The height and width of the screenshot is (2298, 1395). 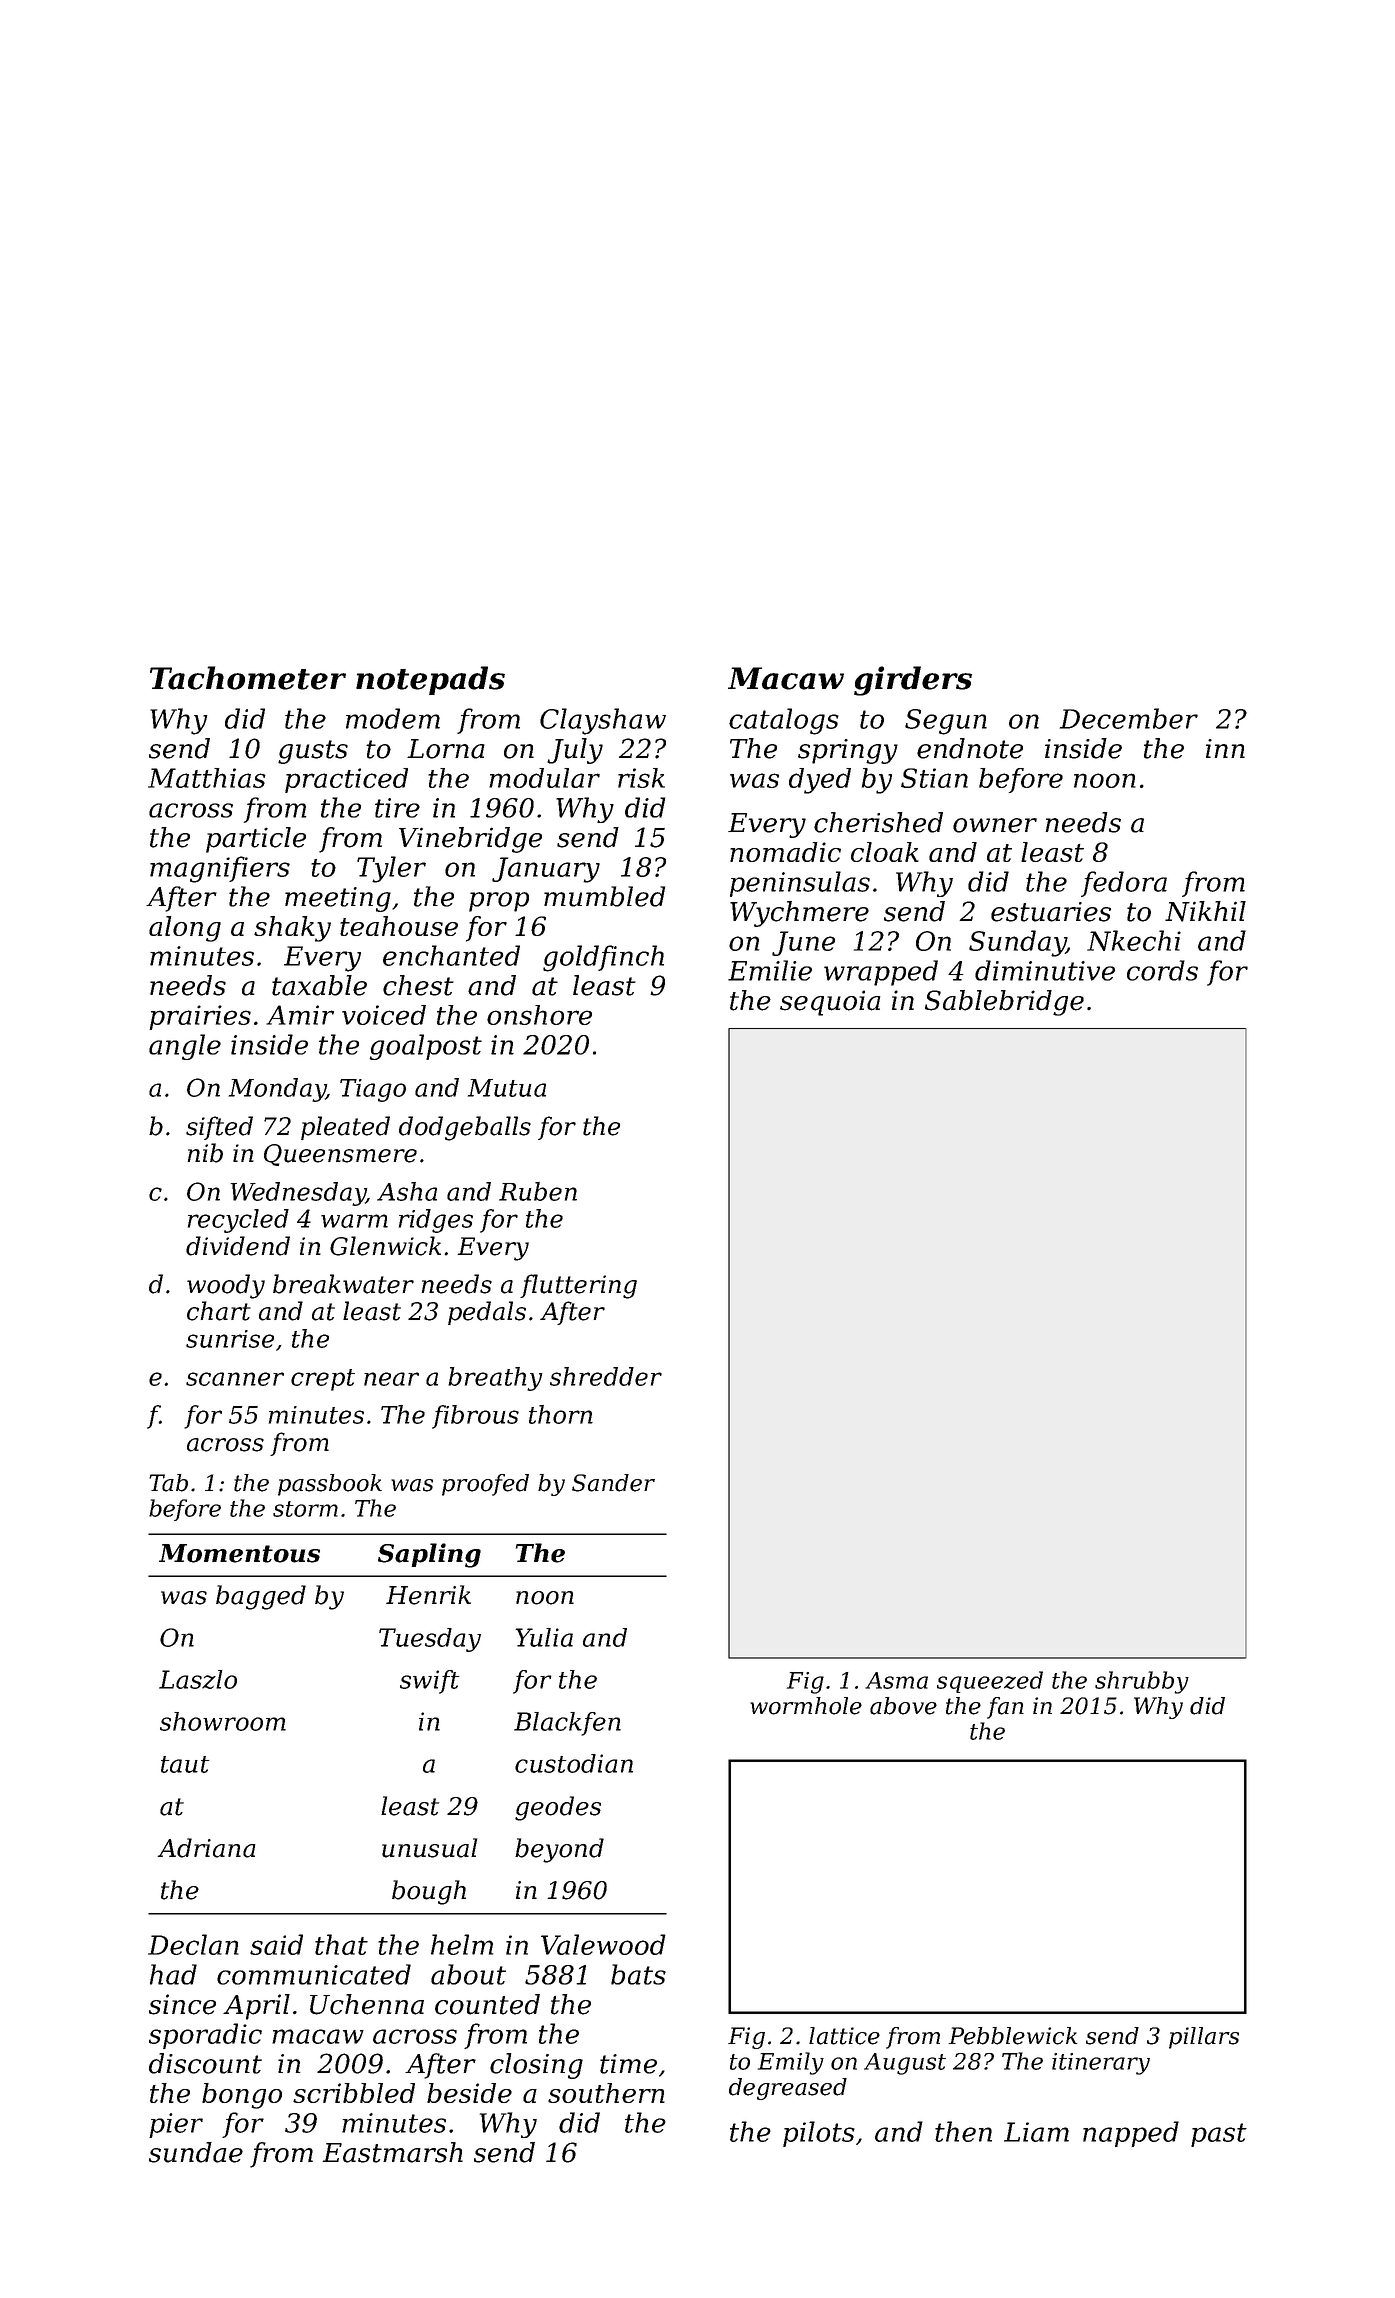 What do you see at coordinates (248, 678) in the screenshot?
I see `Tachometer` at bounding box center [248, 678].
